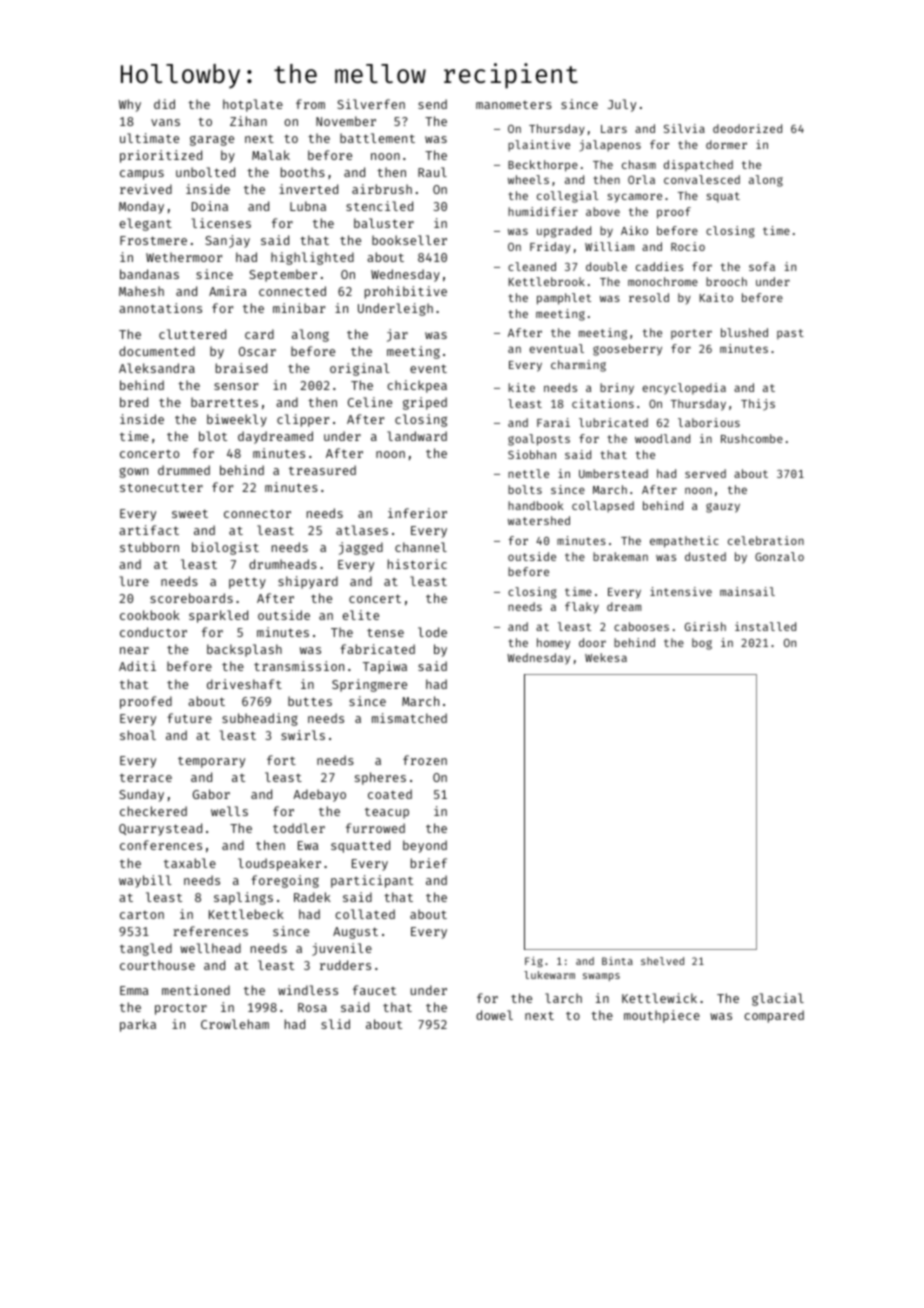 This page has width=924, height=1308. Describe the element at coordinates (758, 405) in the page. I see `Thijs` at that location.
